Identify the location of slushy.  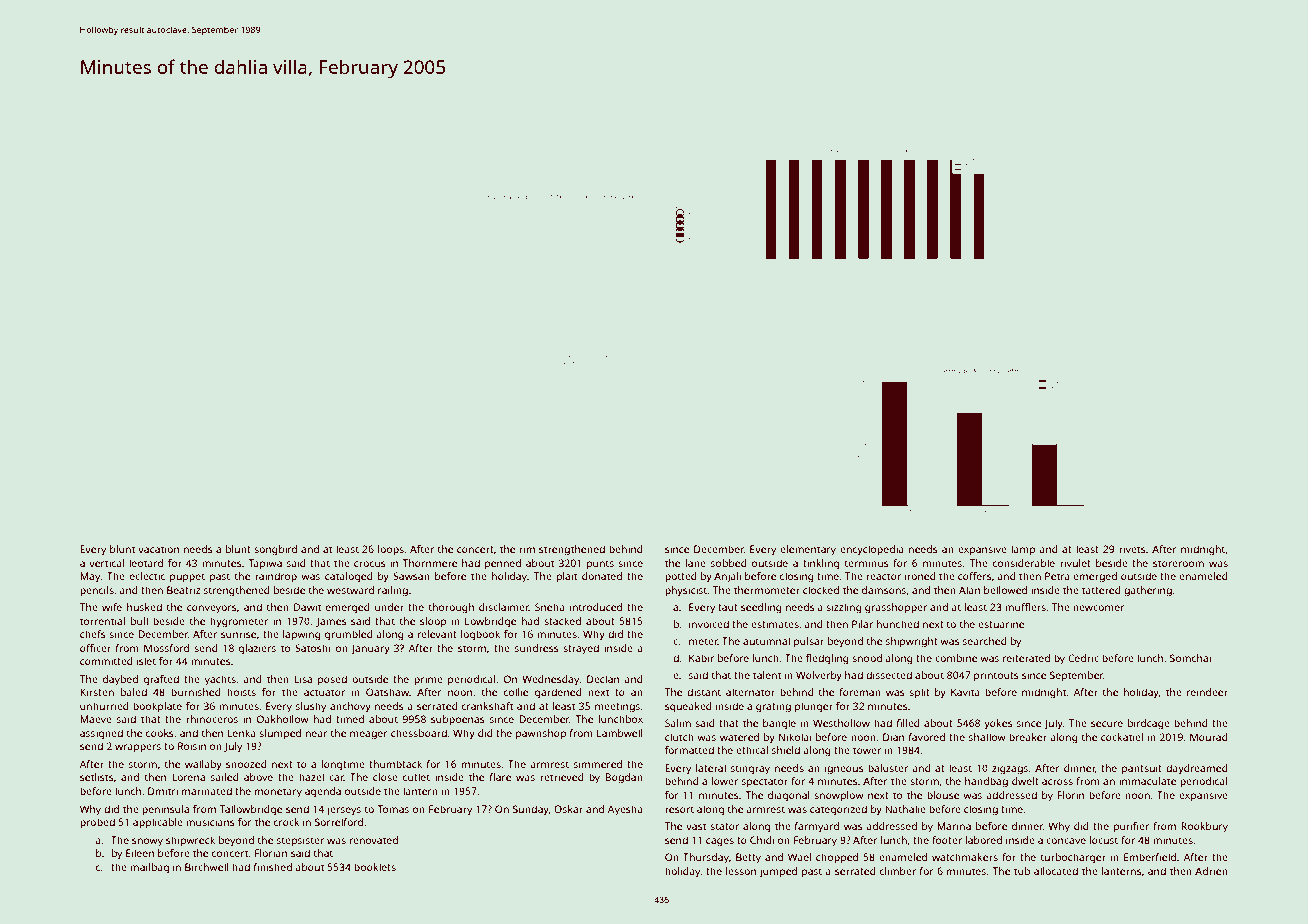
(311, 707).
